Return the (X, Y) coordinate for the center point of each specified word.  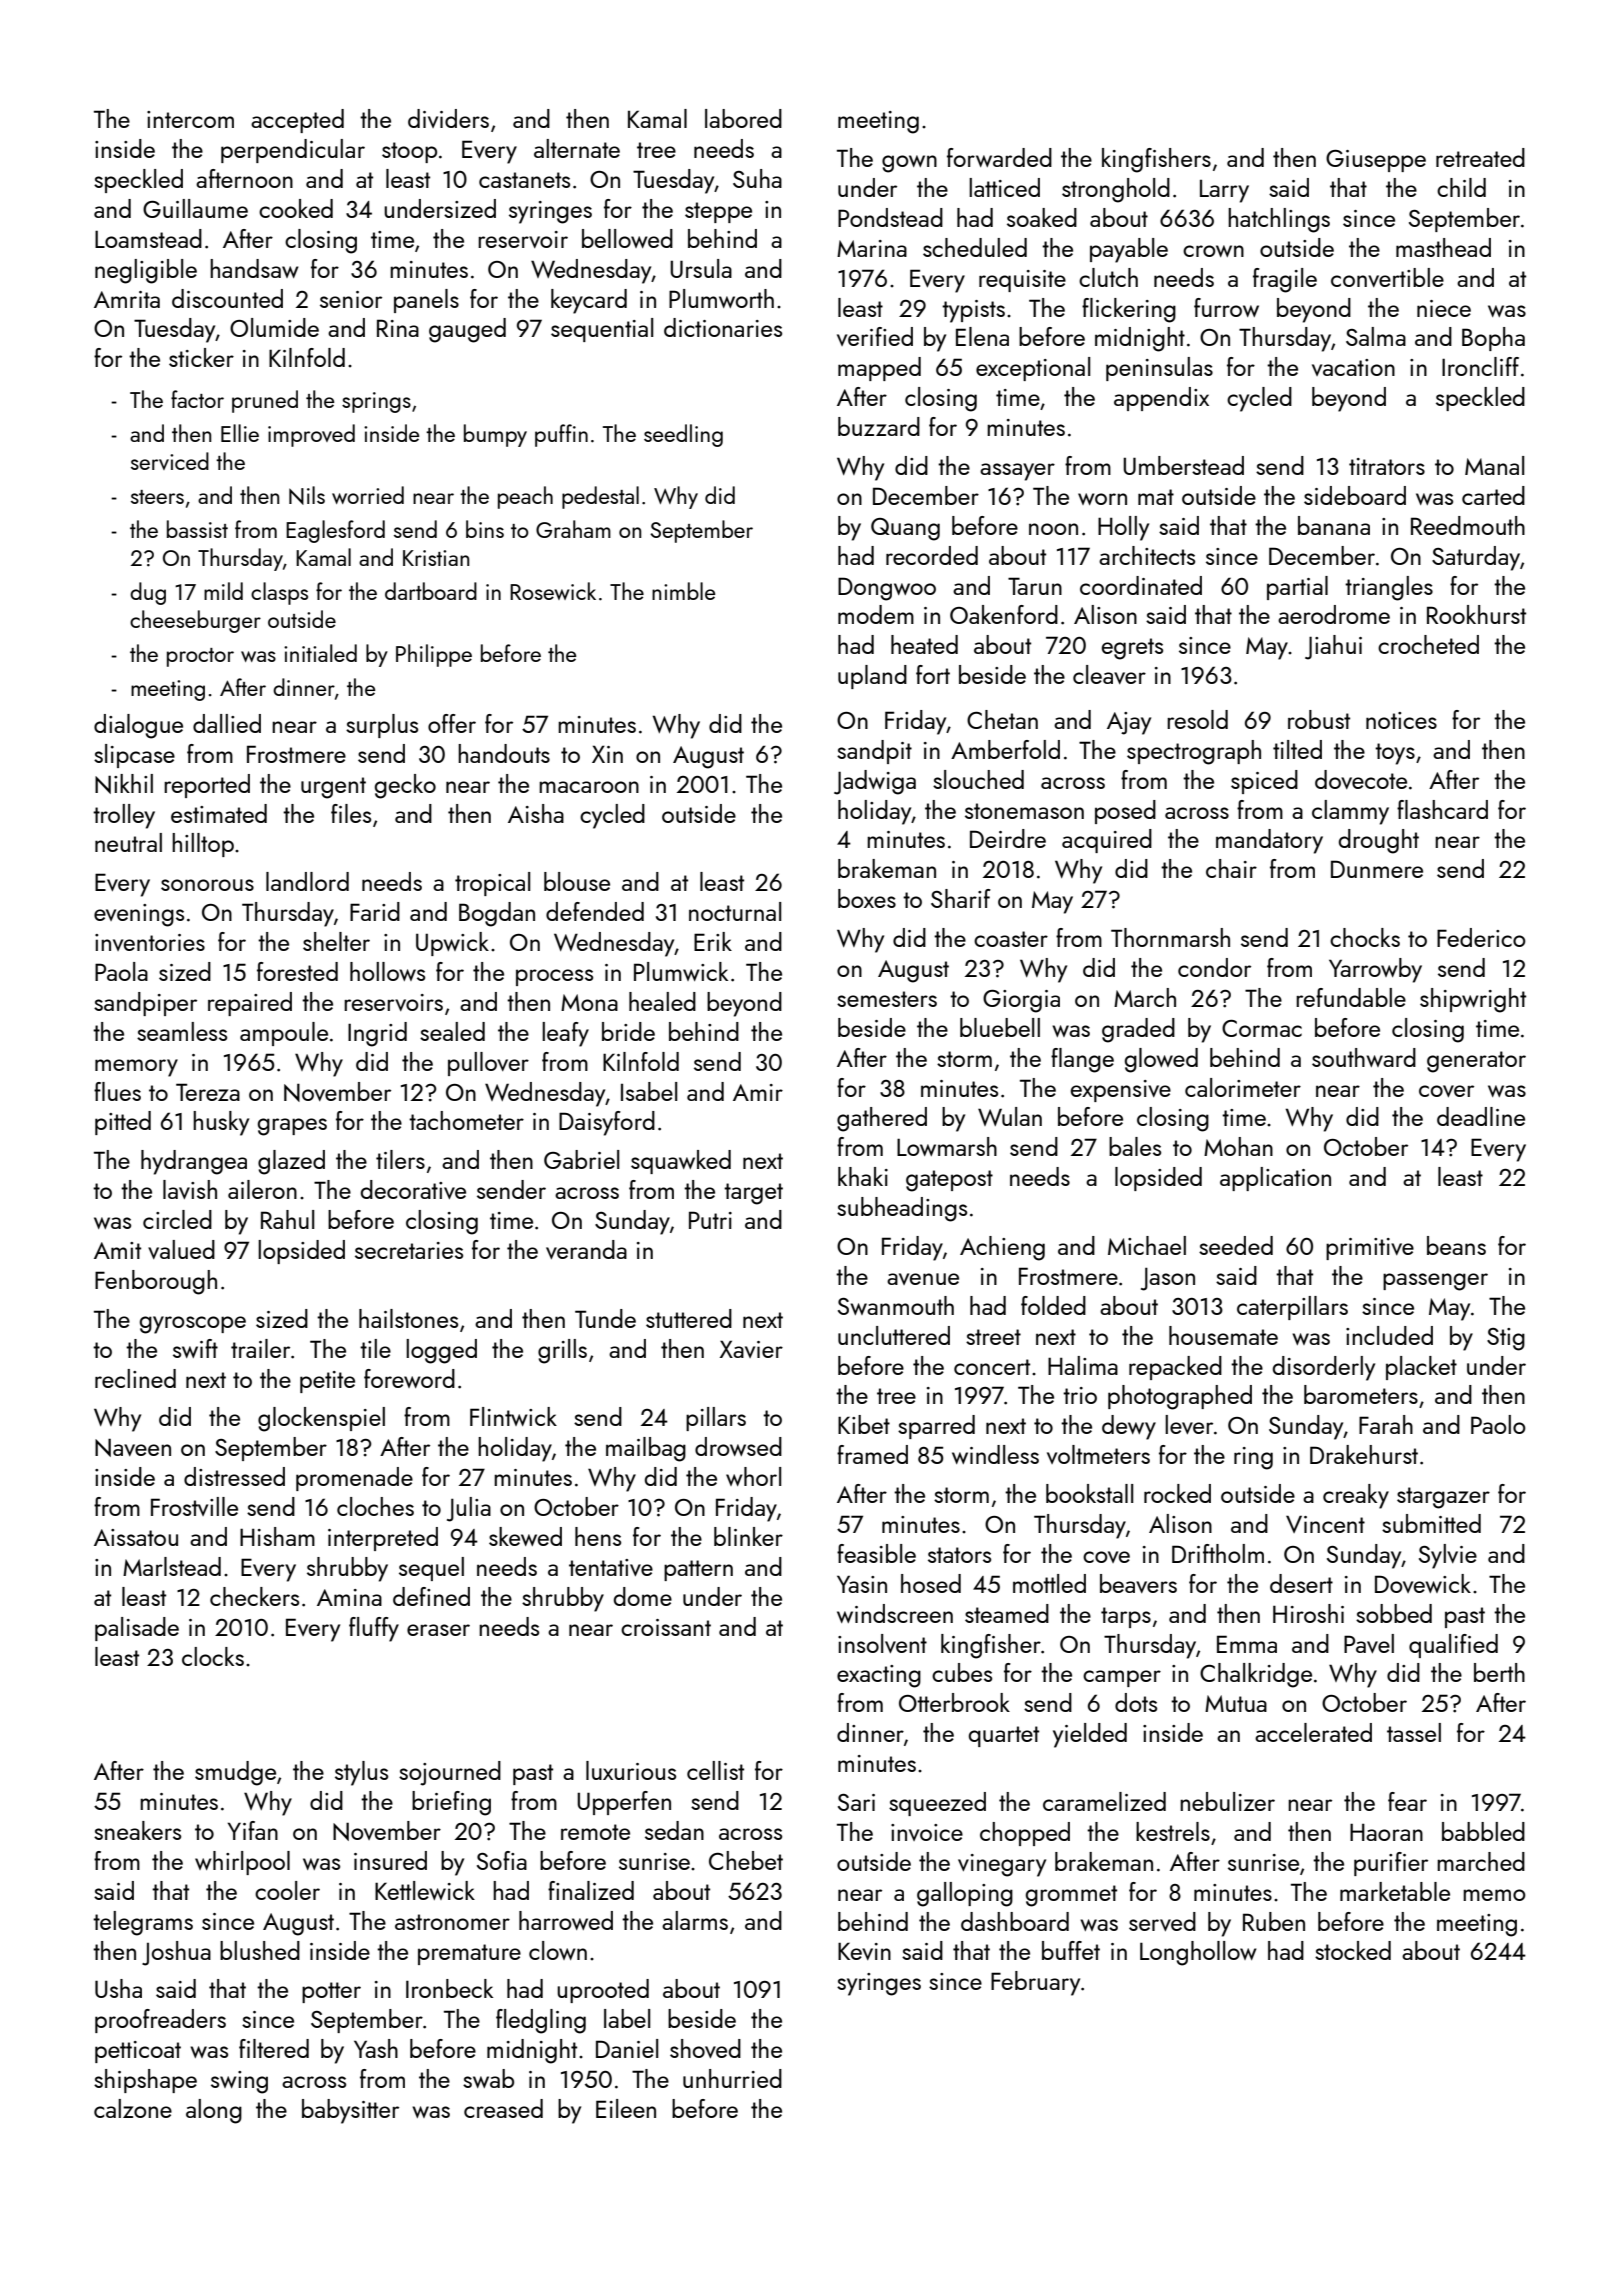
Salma (1376, 336)
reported (207, 786)
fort (933, 674)
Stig (1506, 1339)
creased (503, 2108)
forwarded (999, 157)
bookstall (1089, 1493)
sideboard (1355, 495)
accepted (297, 121)
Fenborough (156, 1282)
